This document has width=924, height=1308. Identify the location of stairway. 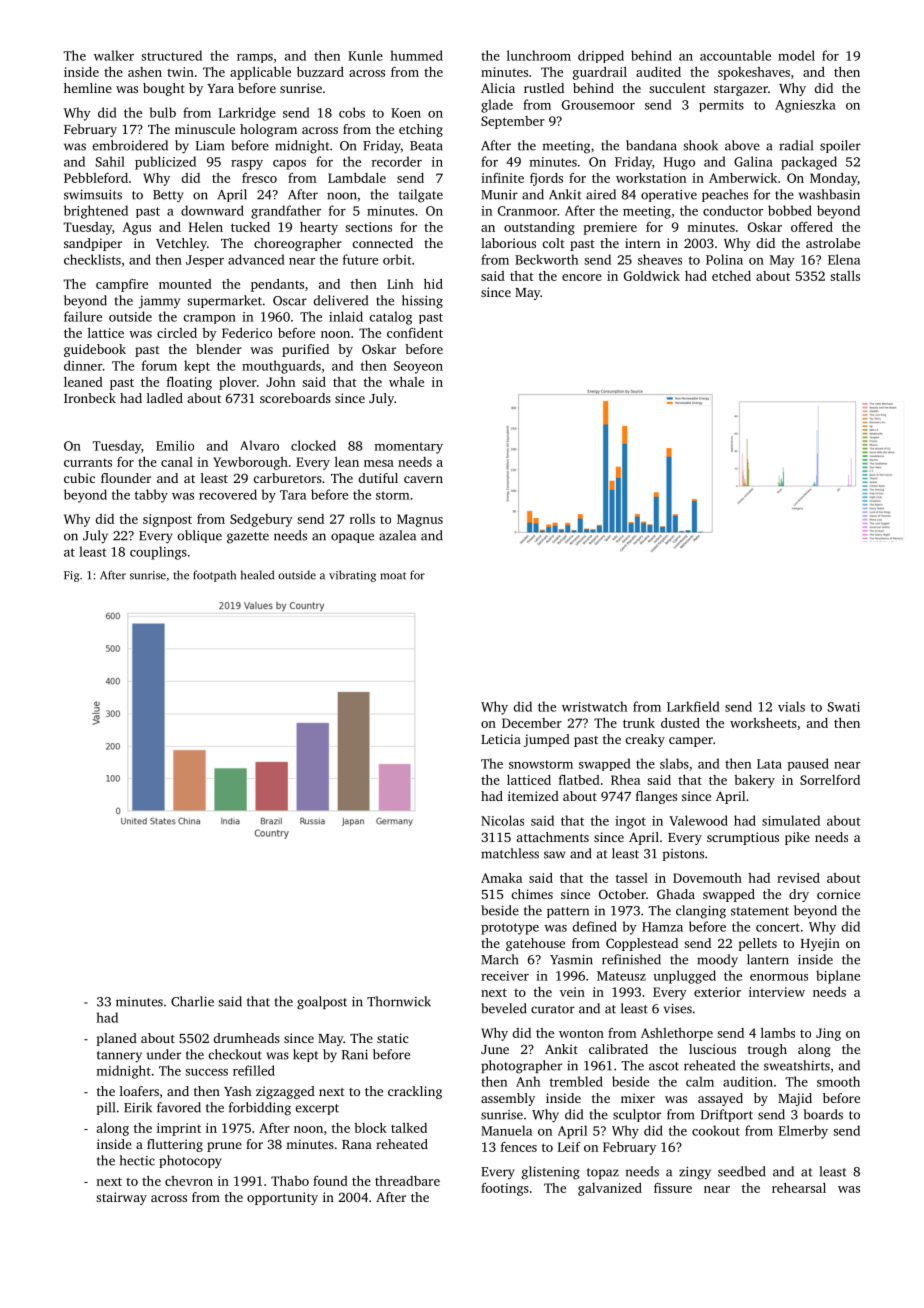
(121, 1198).
